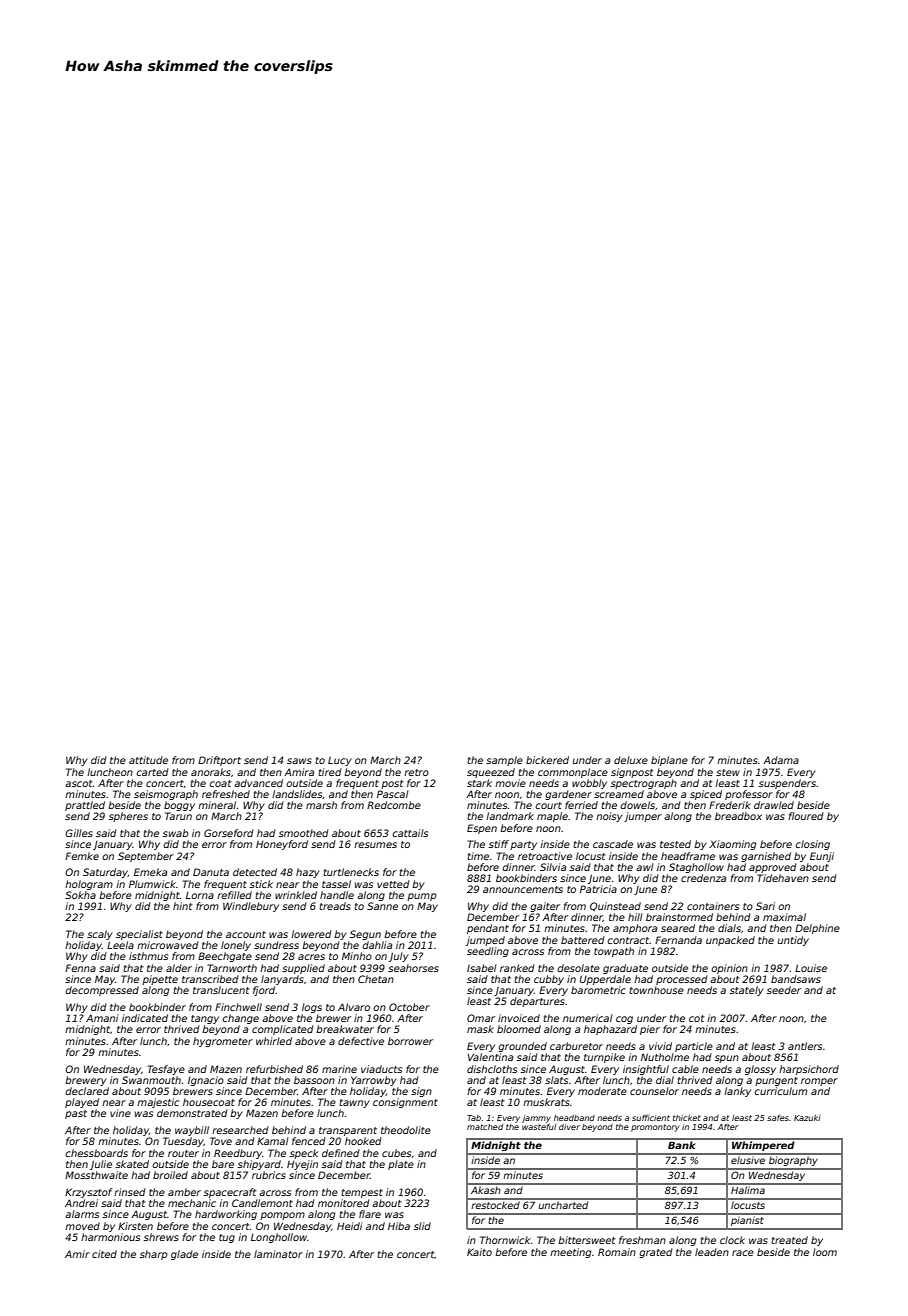 Image resolution: width=908 pixels, height=1316 pixels. I want to click on curriculum, so click(780, 1091).
